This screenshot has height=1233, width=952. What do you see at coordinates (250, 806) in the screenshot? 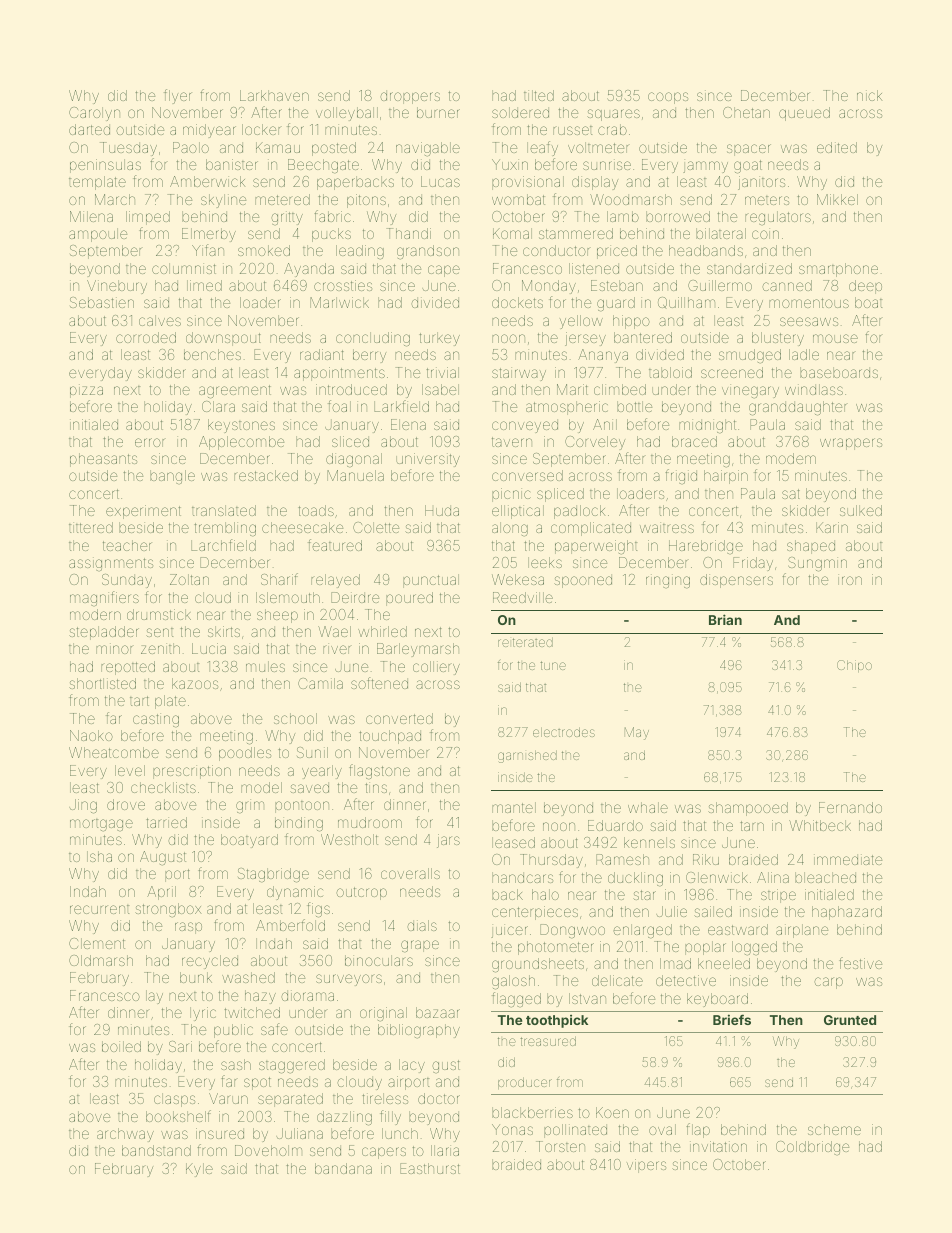
I see `grim` at bounding box center [250, 806].
